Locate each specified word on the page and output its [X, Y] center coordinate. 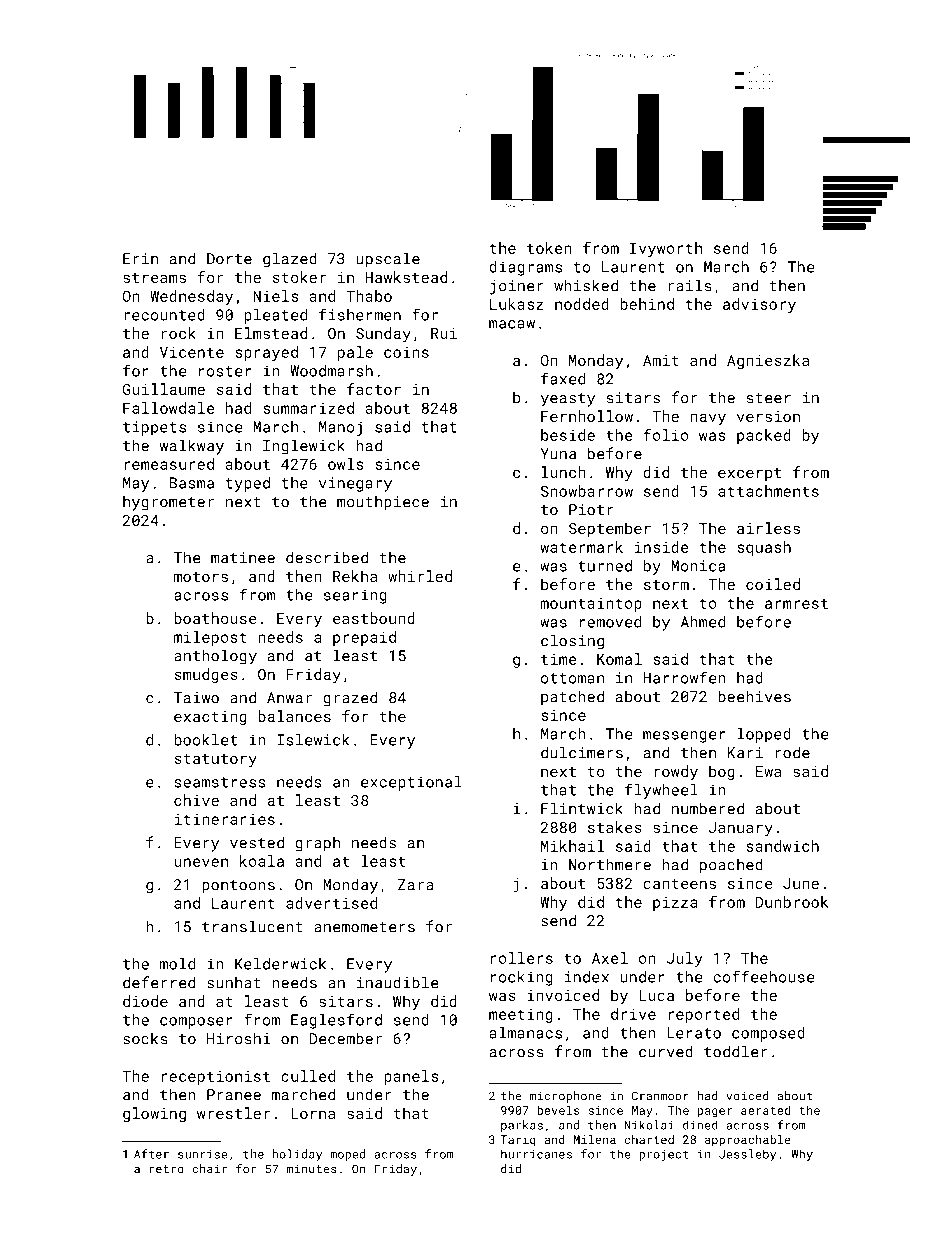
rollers [522, 958]
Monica [698, 566]
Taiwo [196, 698]
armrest [796, 603]
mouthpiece [383, 503]
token [549, 248]
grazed [350, 699]
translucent [252, 926]
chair [209, 1169]
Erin [140, 258]
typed [247, 484]
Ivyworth [666, 249]
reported [703, 1015]
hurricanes [536, 1154]
